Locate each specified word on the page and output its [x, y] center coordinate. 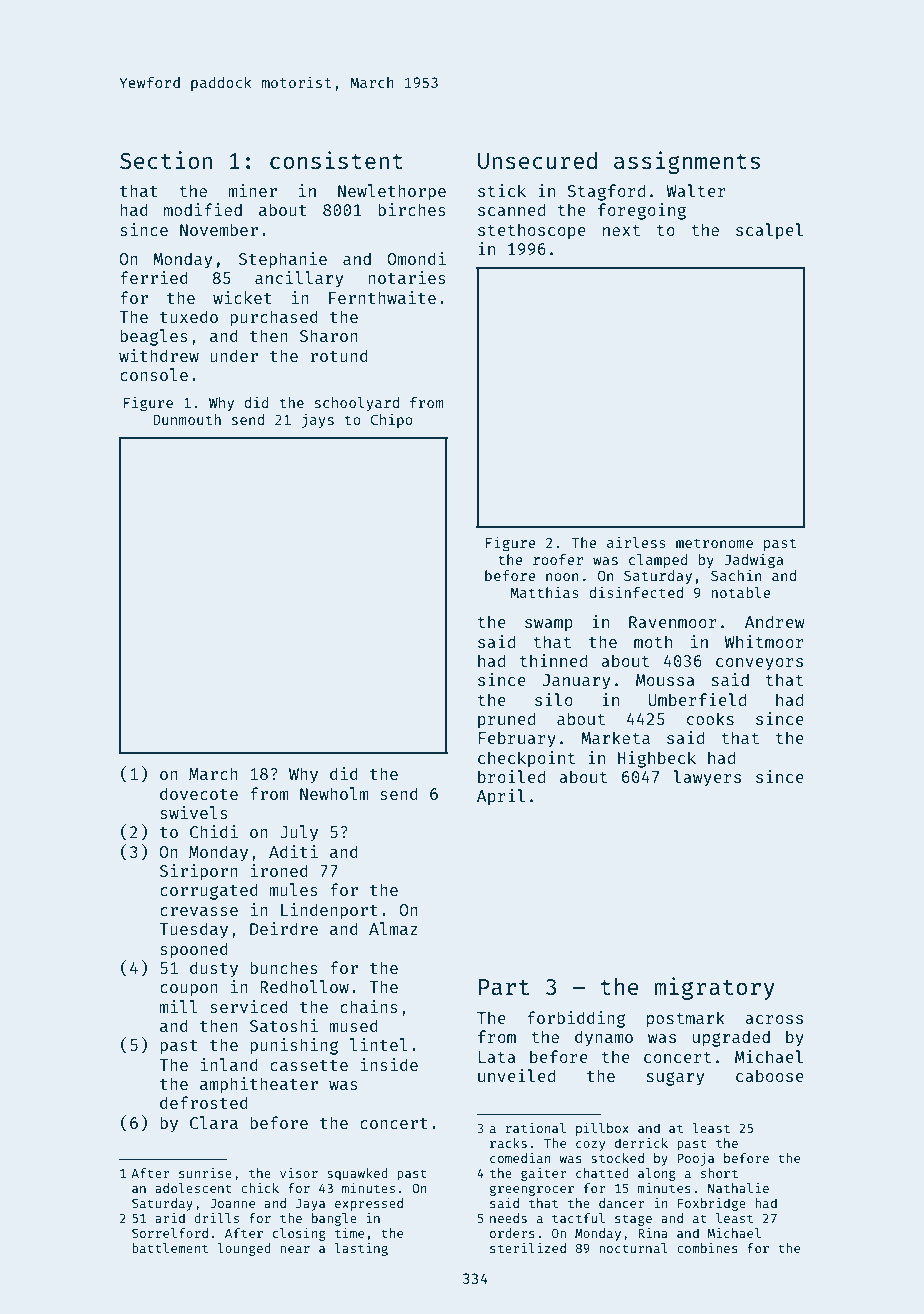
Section [166, 160]
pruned [506, 720]
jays [318, 420]
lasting [361, 1249]
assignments [687, 162]
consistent [336, 160]
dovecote [199, 793]
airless [636, 542]
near [295, 1249]
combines [707, 1248]
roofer [558, 559]
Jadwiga [753, 560]
